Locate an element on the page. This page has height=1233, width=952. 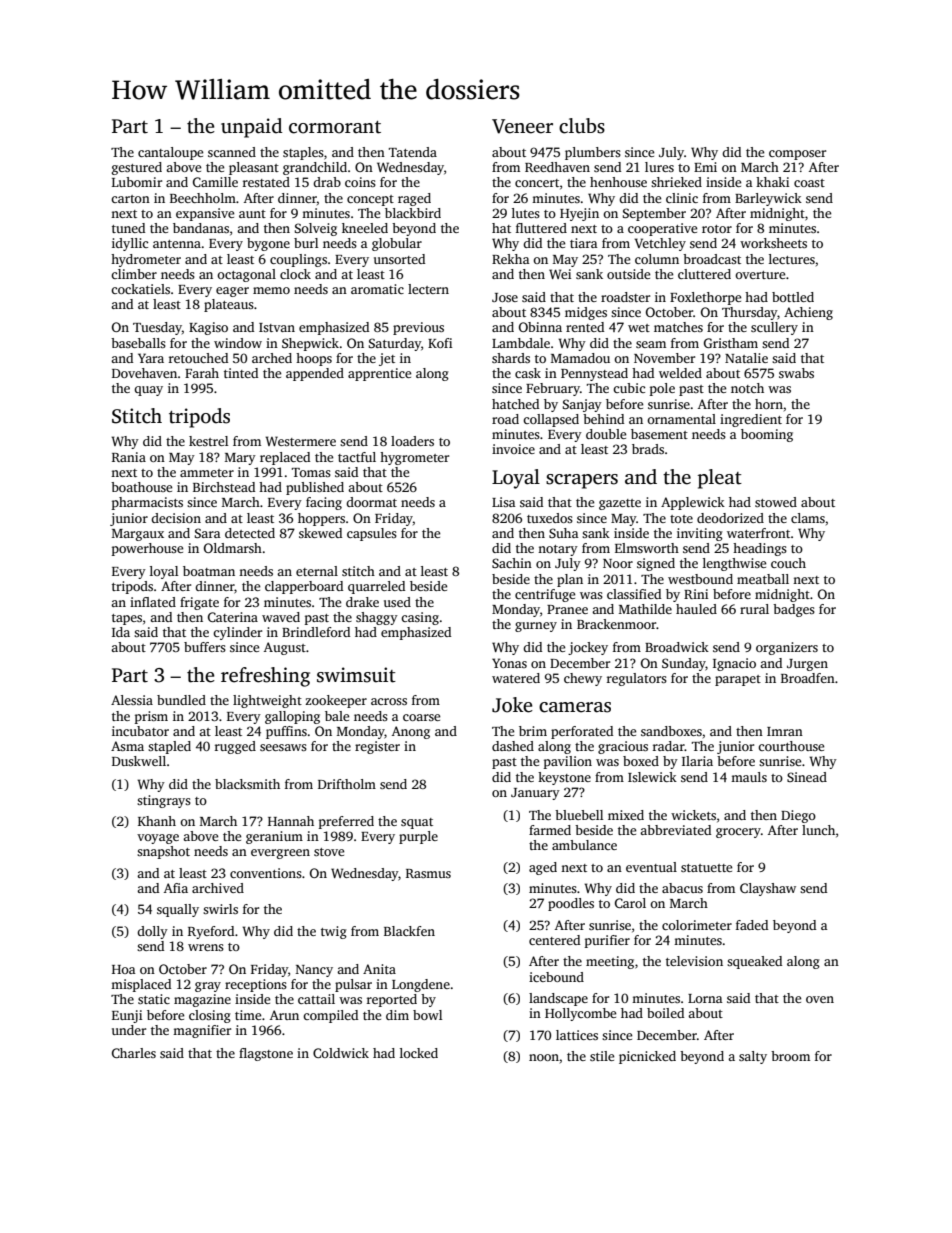
welded is located at coordinates (680, 373).
